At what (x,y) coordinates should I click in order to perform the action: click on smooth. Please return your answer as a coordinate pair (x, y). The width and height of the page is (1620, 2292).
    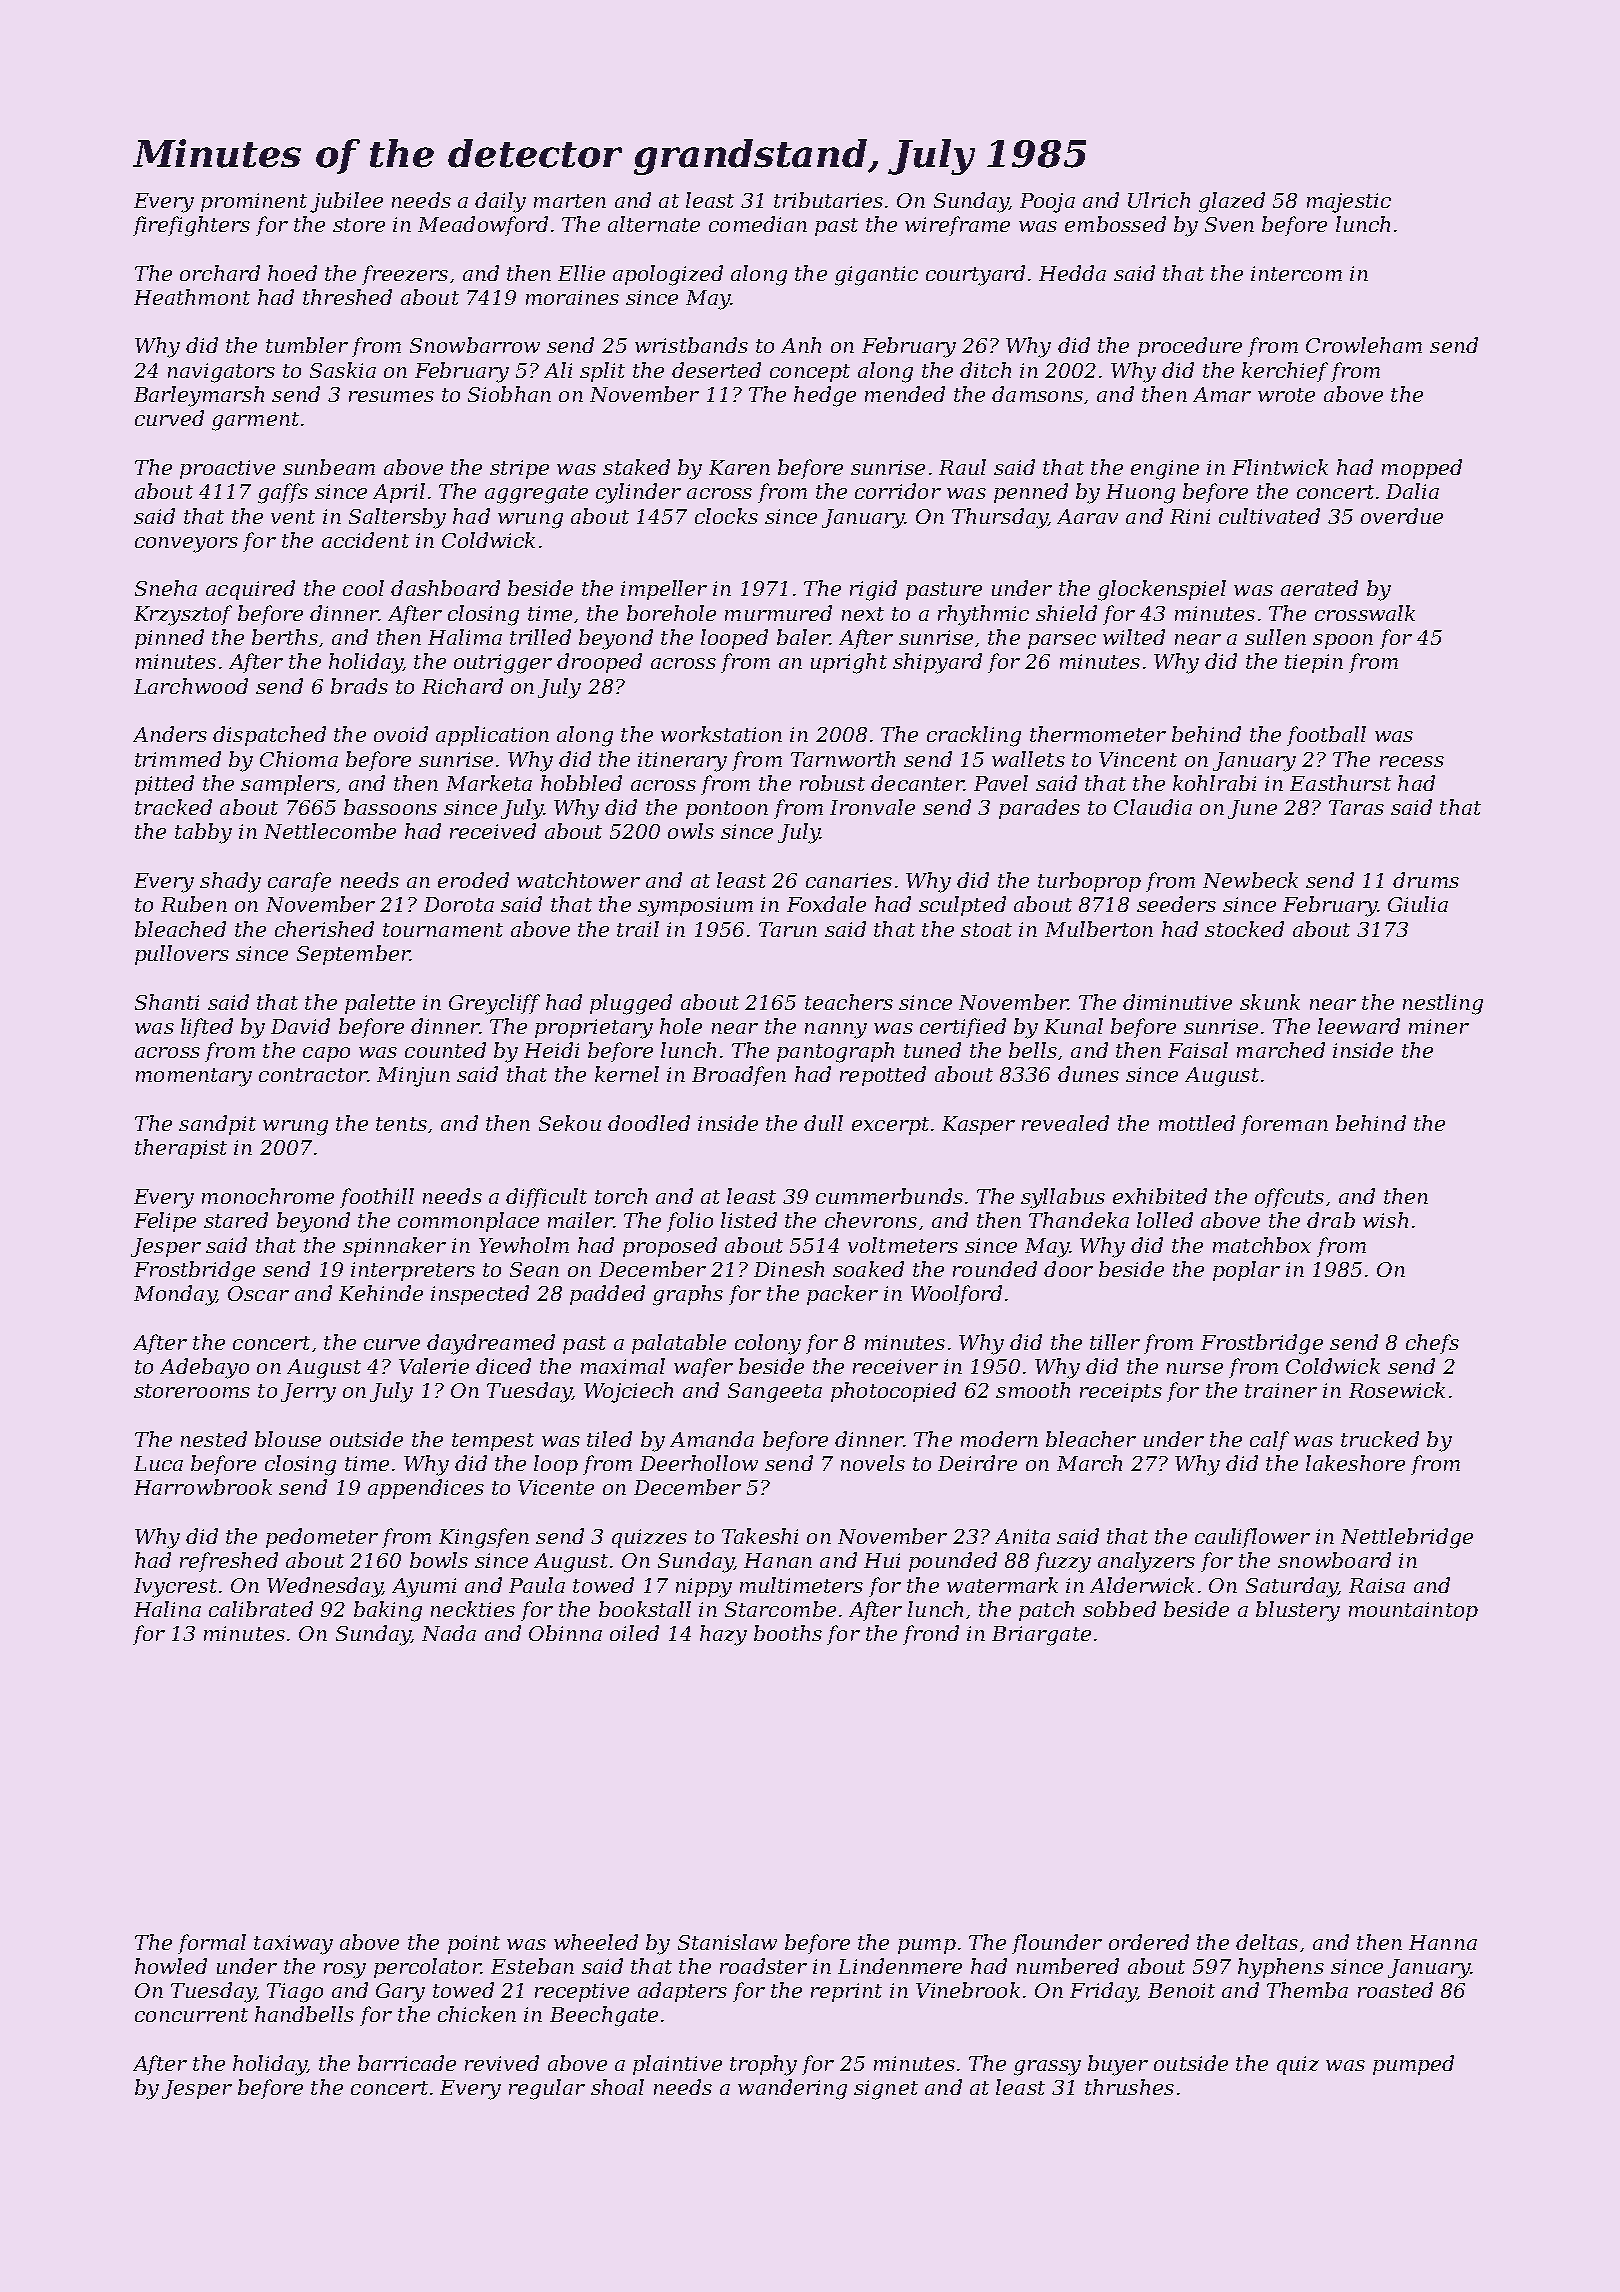
    Looking at the image, I should click on (1033, 1390).
